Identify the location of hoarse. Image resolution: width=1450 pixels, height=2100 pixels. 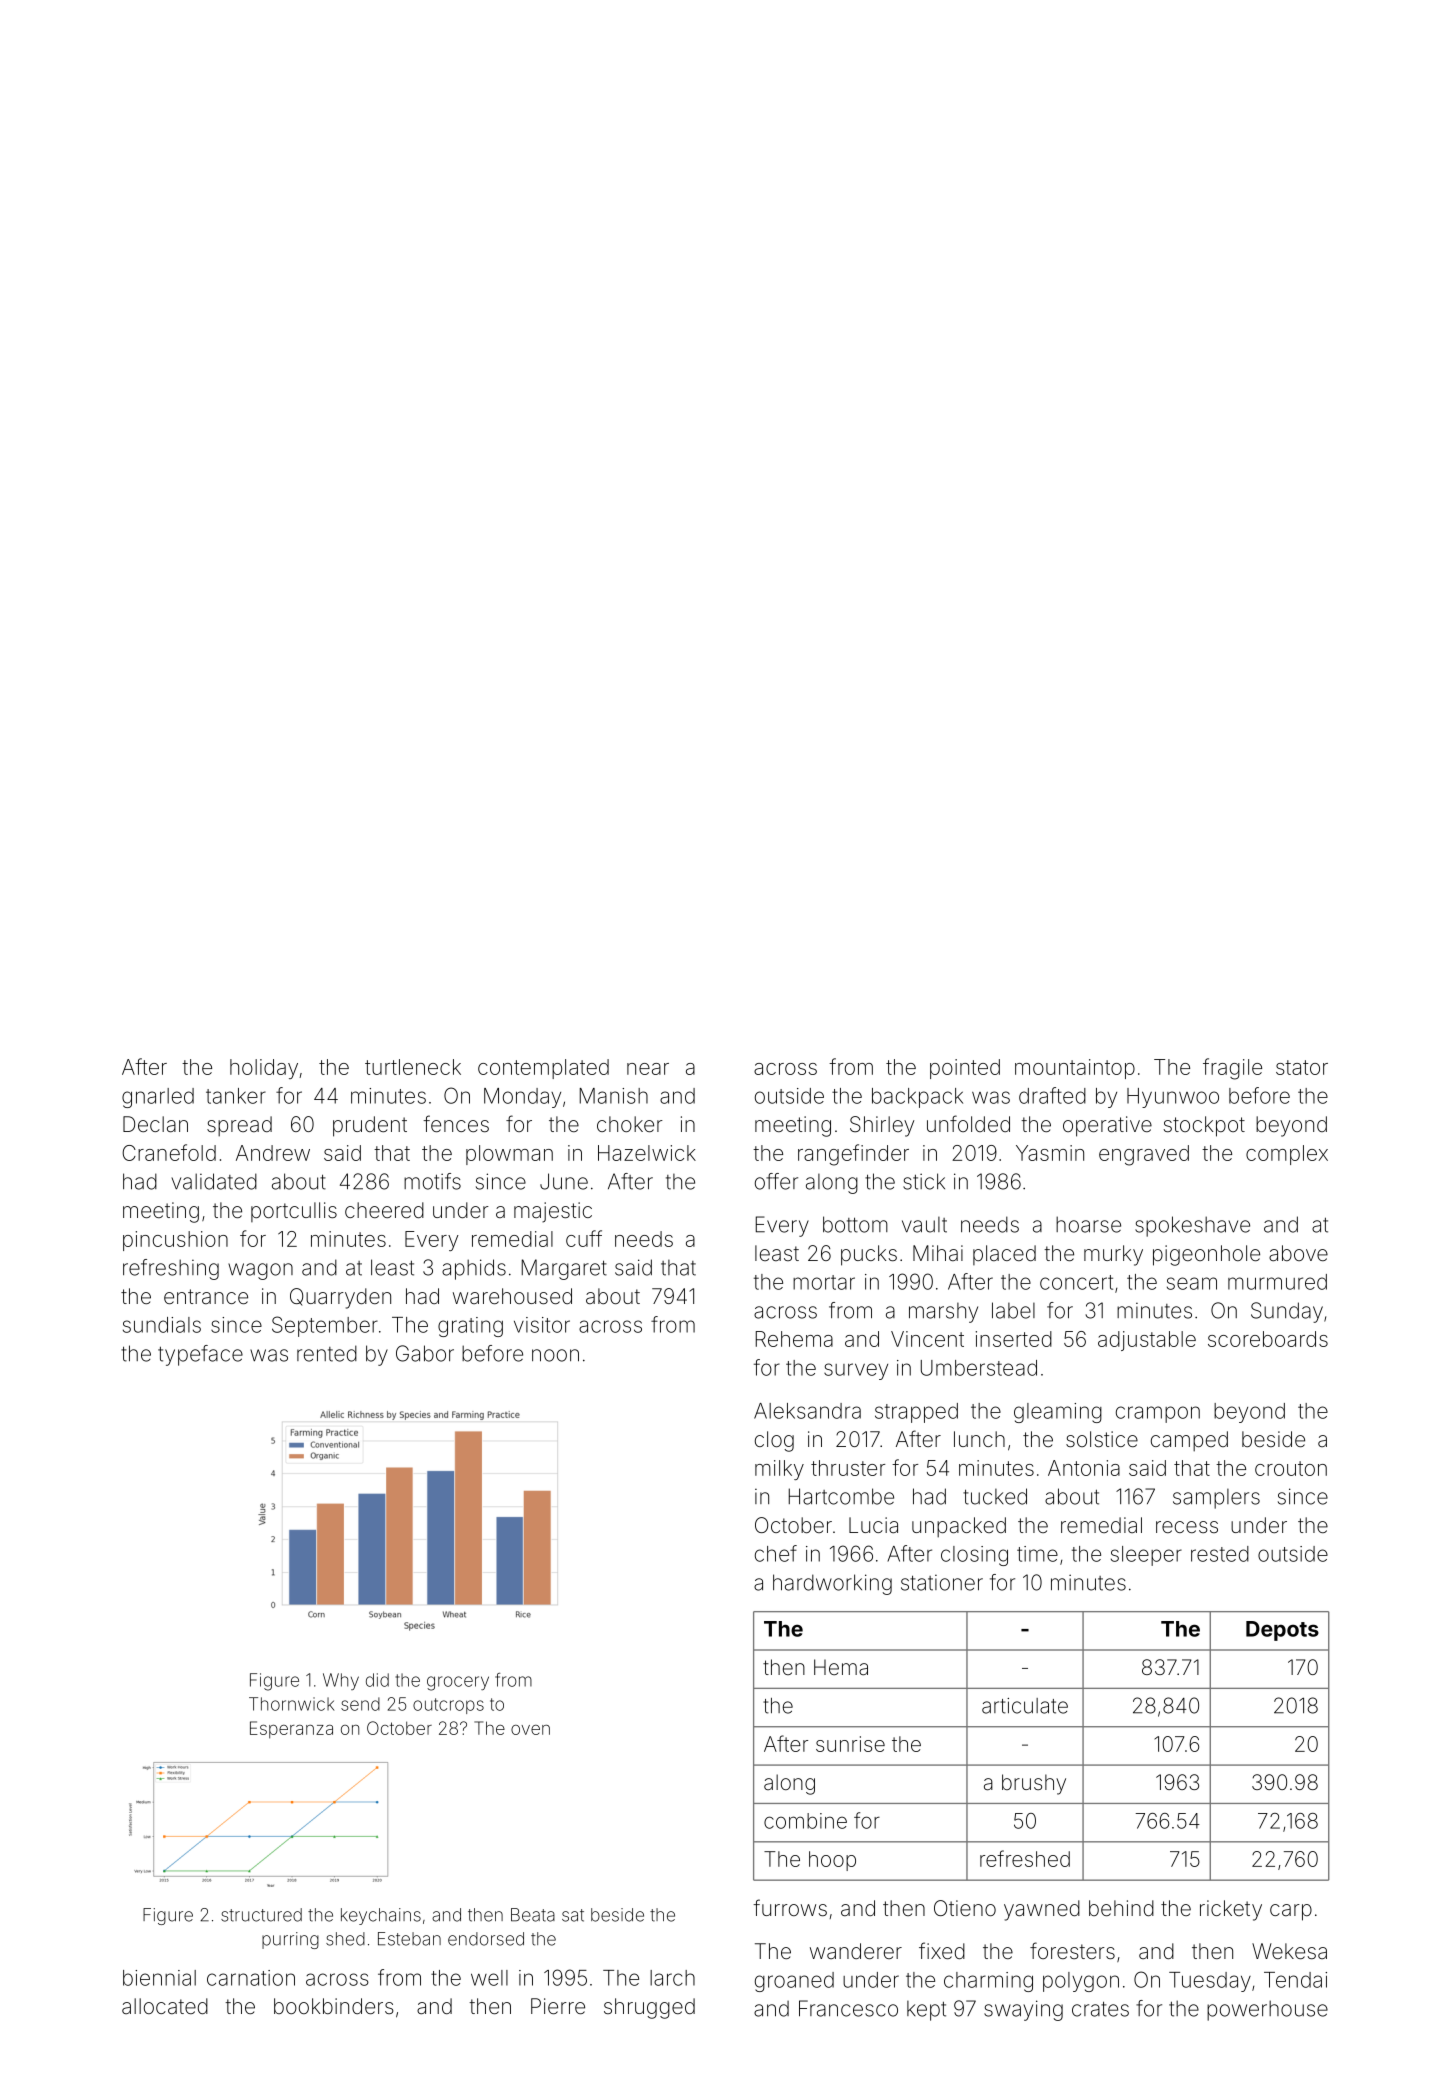
(1088, 1224).
